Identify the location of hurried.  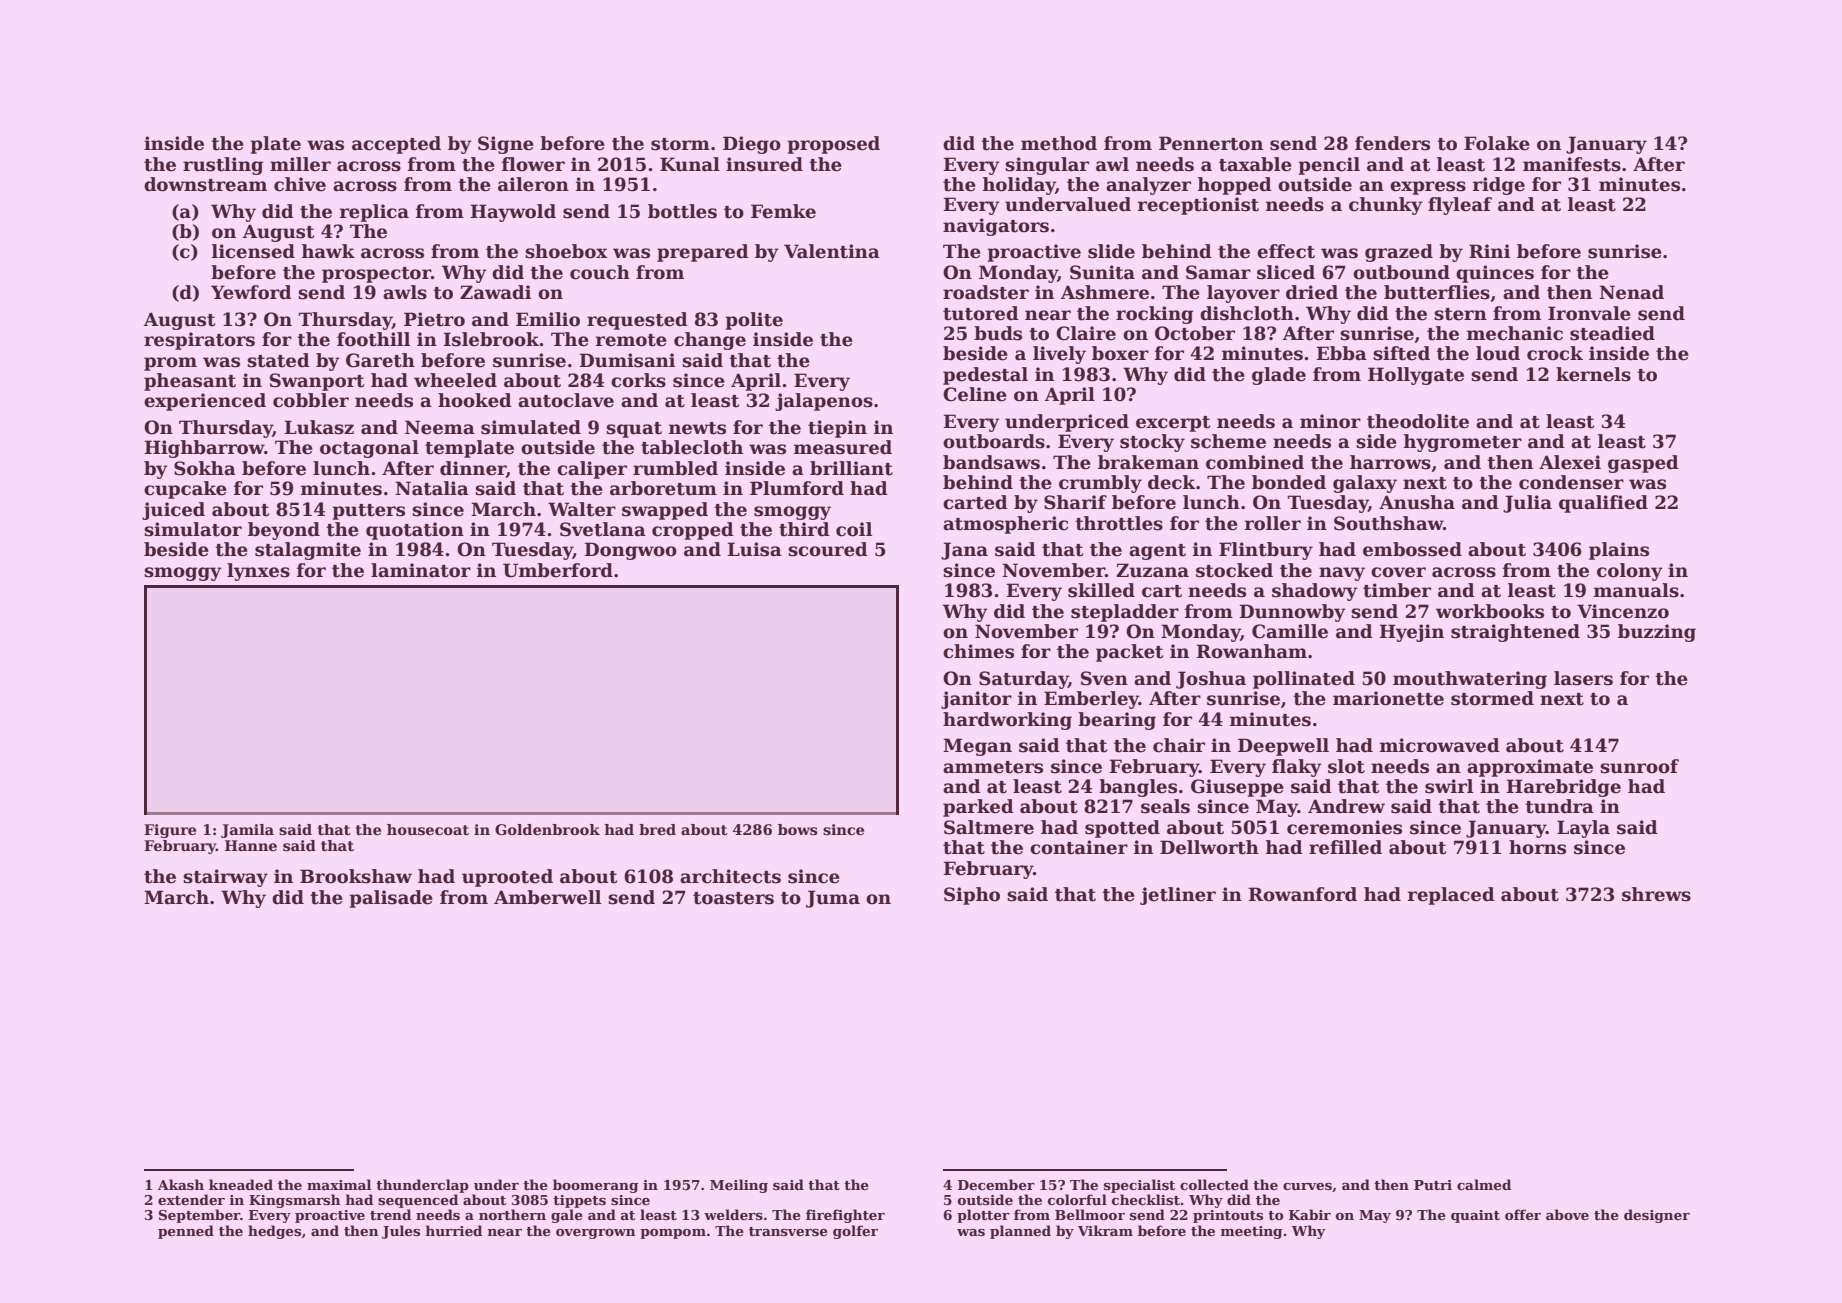
(454, 1230).
